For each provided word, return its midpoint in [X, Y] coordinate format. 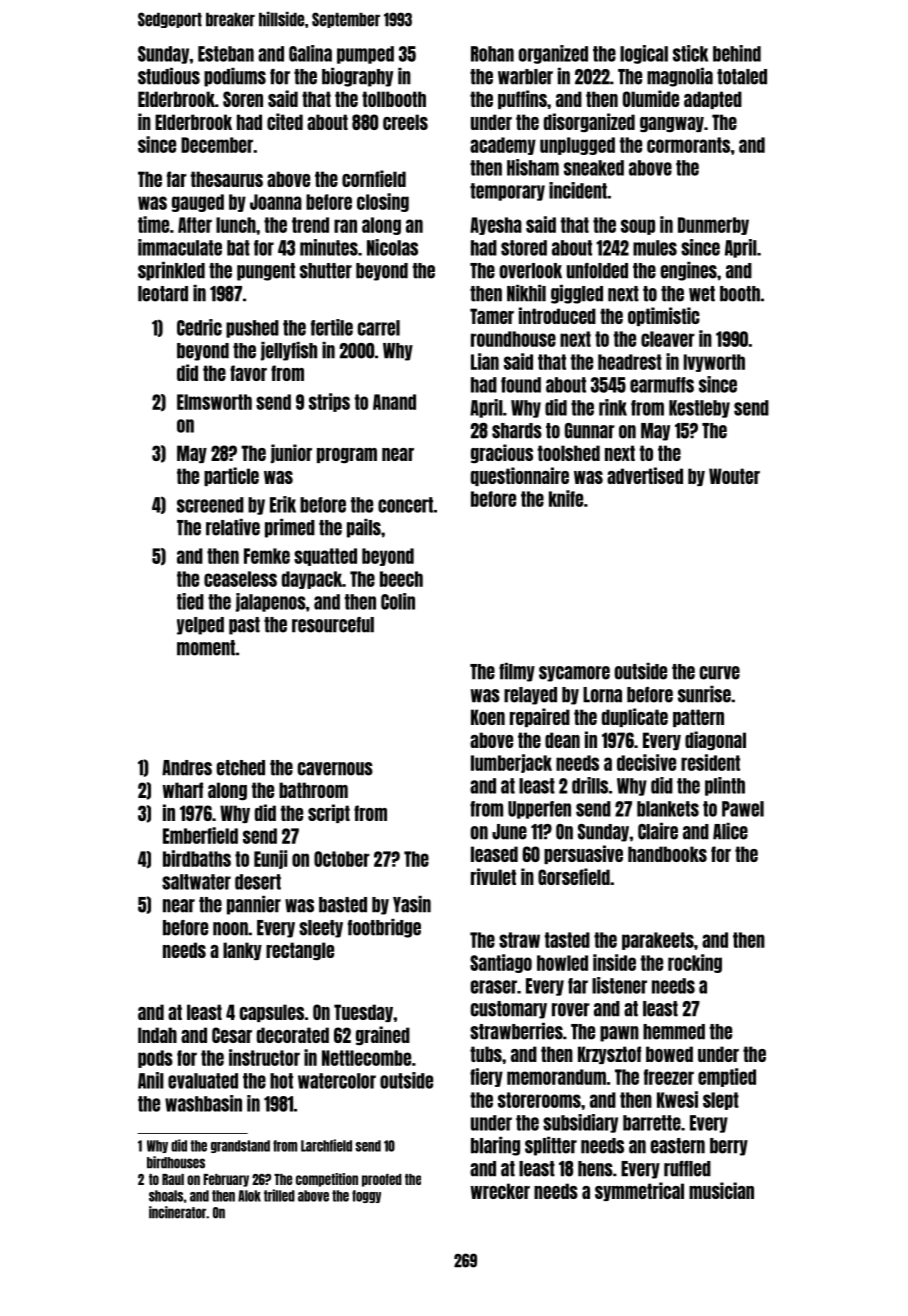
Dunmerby [713, 226]
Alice [730, 831]
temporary [507, 192]
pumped [365, 55]
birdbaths [197, 858]
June [509, 832]
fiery [486, 1077]
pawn [619, 1034]
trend [310, 225]
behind [737, 53]
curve [720, 673]
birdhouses [176, 1162]
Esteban [226, 54]
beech [401, 579]
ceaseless [240, 579]
